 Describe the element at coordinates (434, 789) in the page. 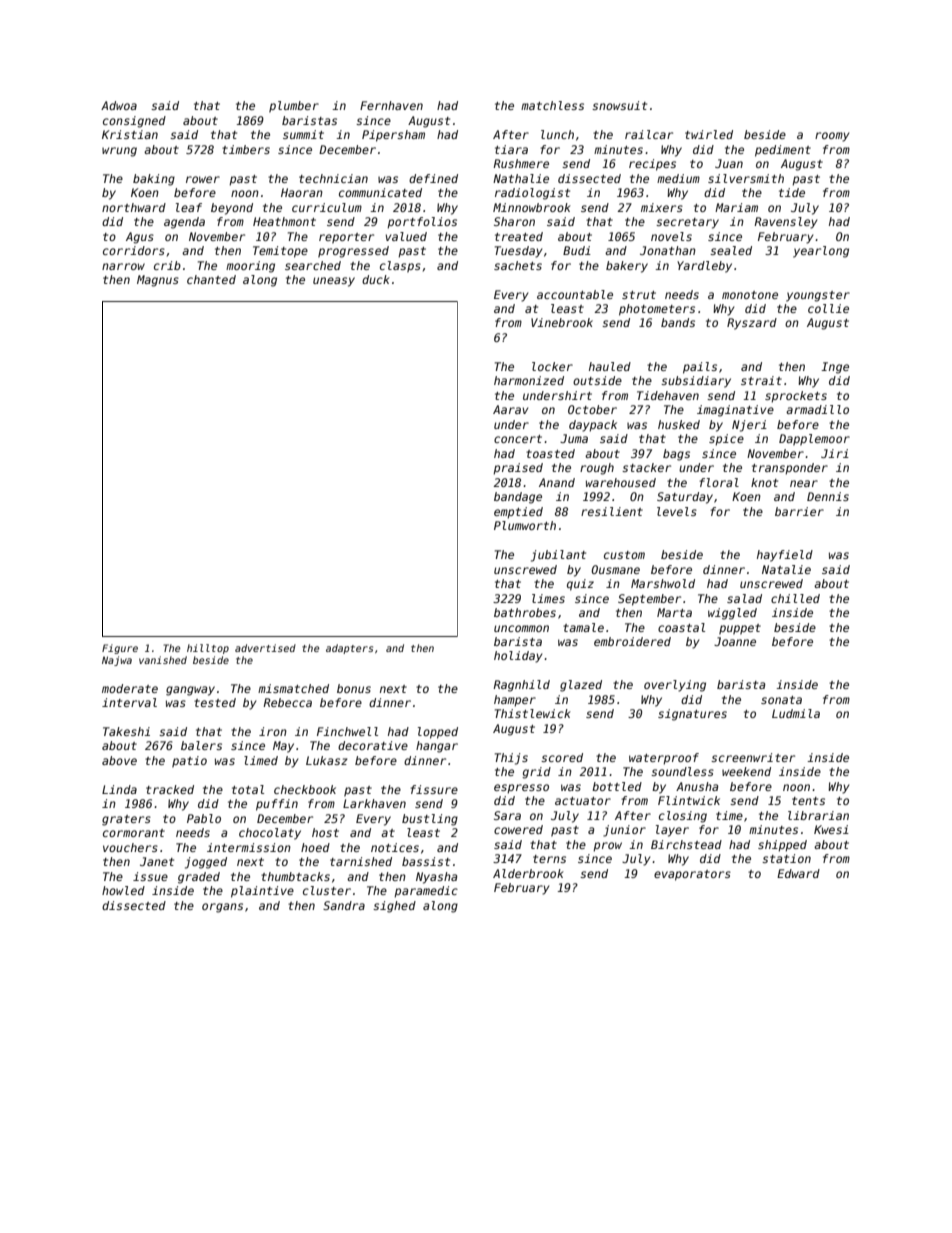

I see `fissure` at that location.
